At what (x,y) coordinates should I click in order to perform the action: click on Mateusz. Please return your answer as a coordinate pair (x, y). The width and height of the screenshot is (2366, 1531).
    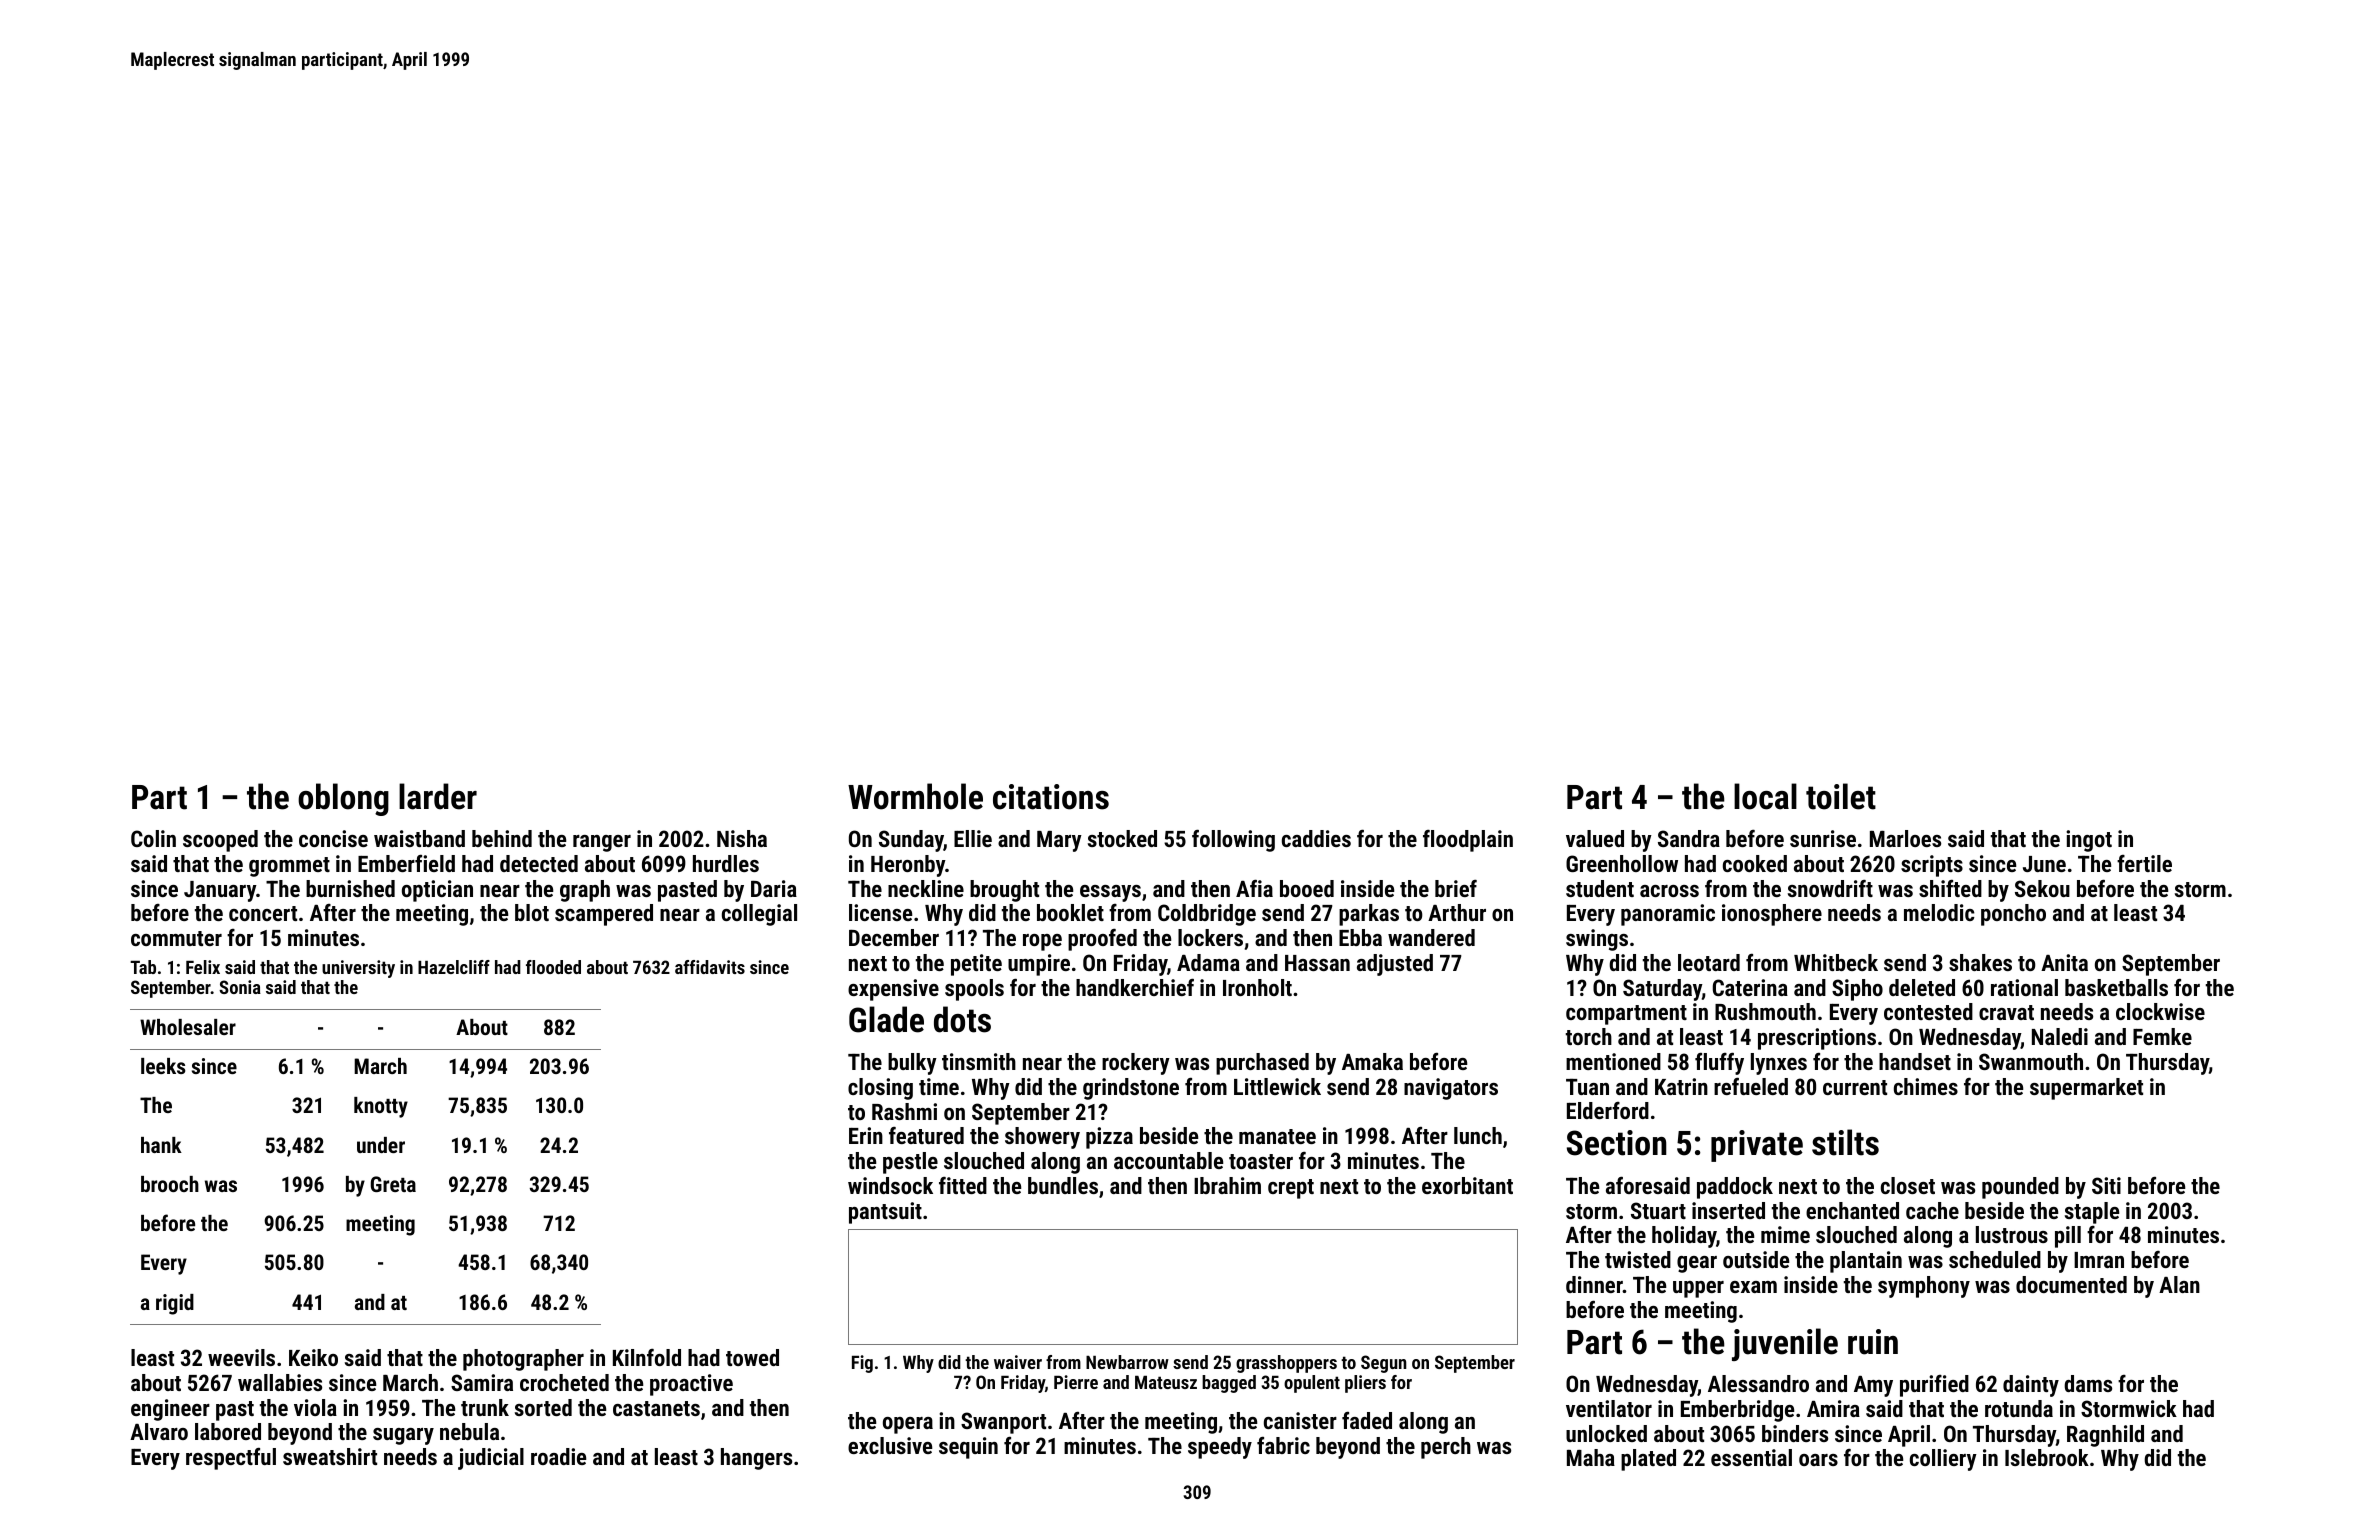
    Looking at the image, I should click on (1166, 1382).
